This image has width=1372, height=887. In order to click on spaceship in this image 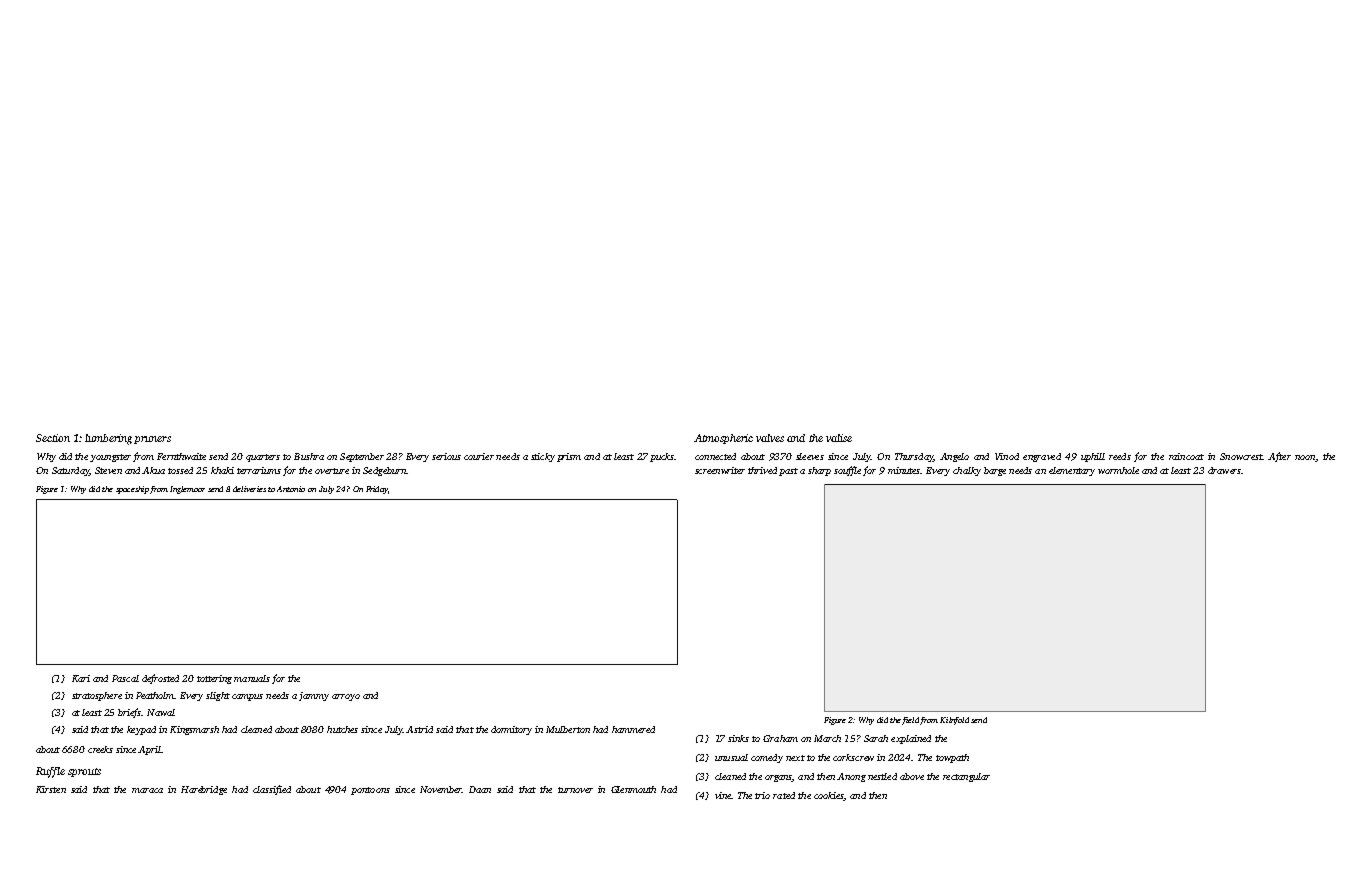, I will do `click(132, 490)`.
